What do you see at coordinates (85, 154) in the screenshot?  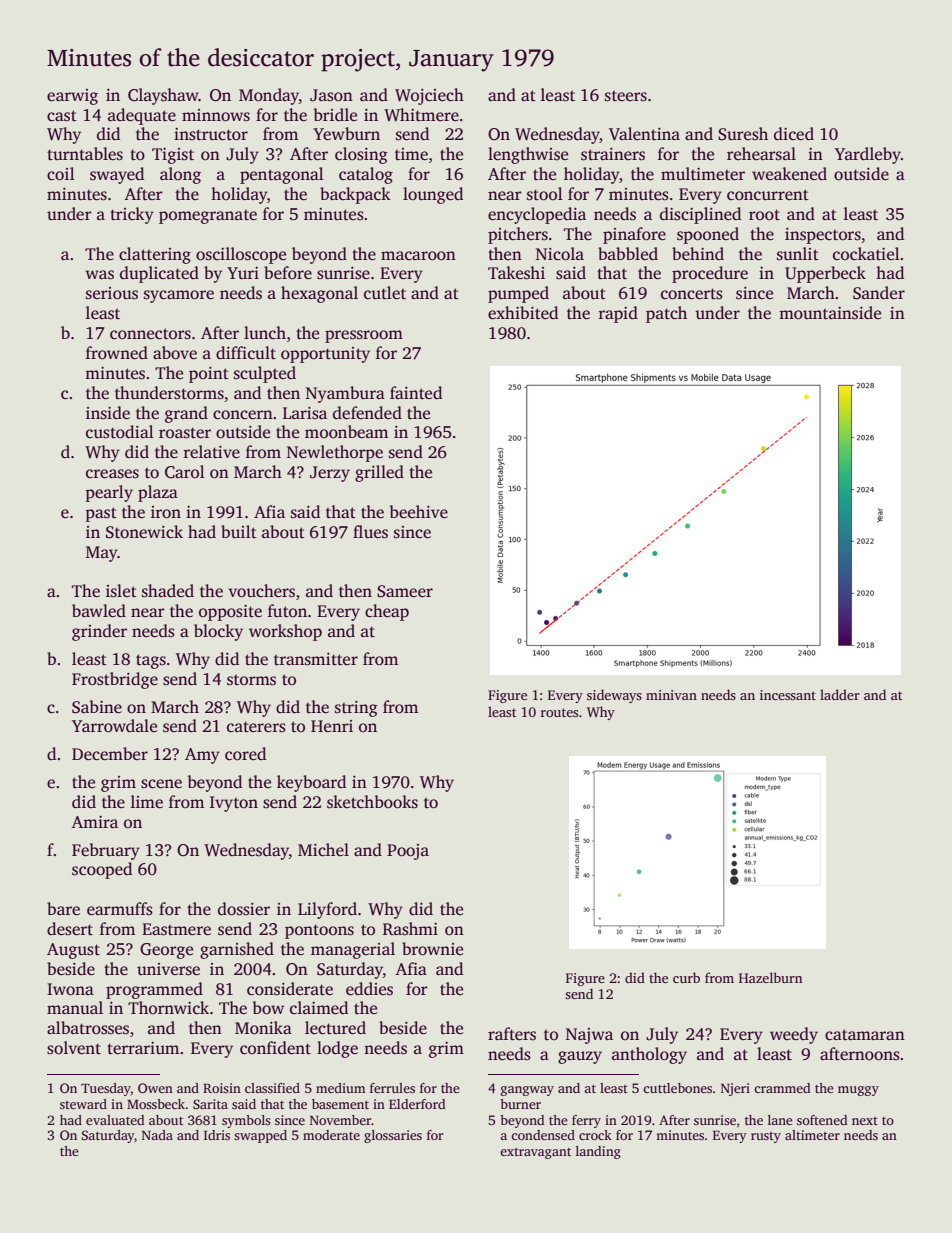 I see `turntables` at bounding box center [85, 154].
